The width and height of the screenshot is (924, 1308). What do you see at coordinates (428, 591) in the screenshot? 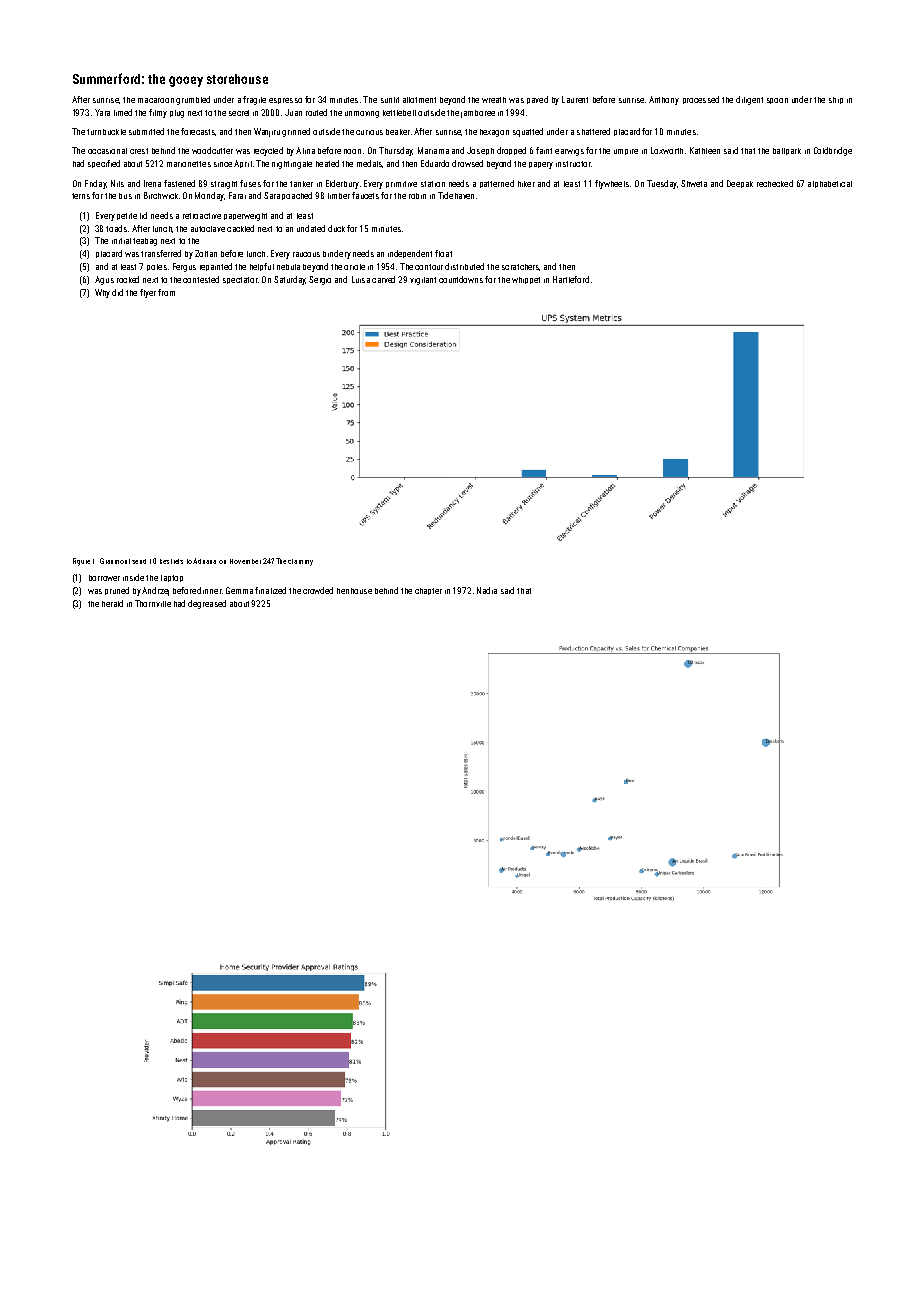
I see `chapter` at bounding box center [428, 591].
